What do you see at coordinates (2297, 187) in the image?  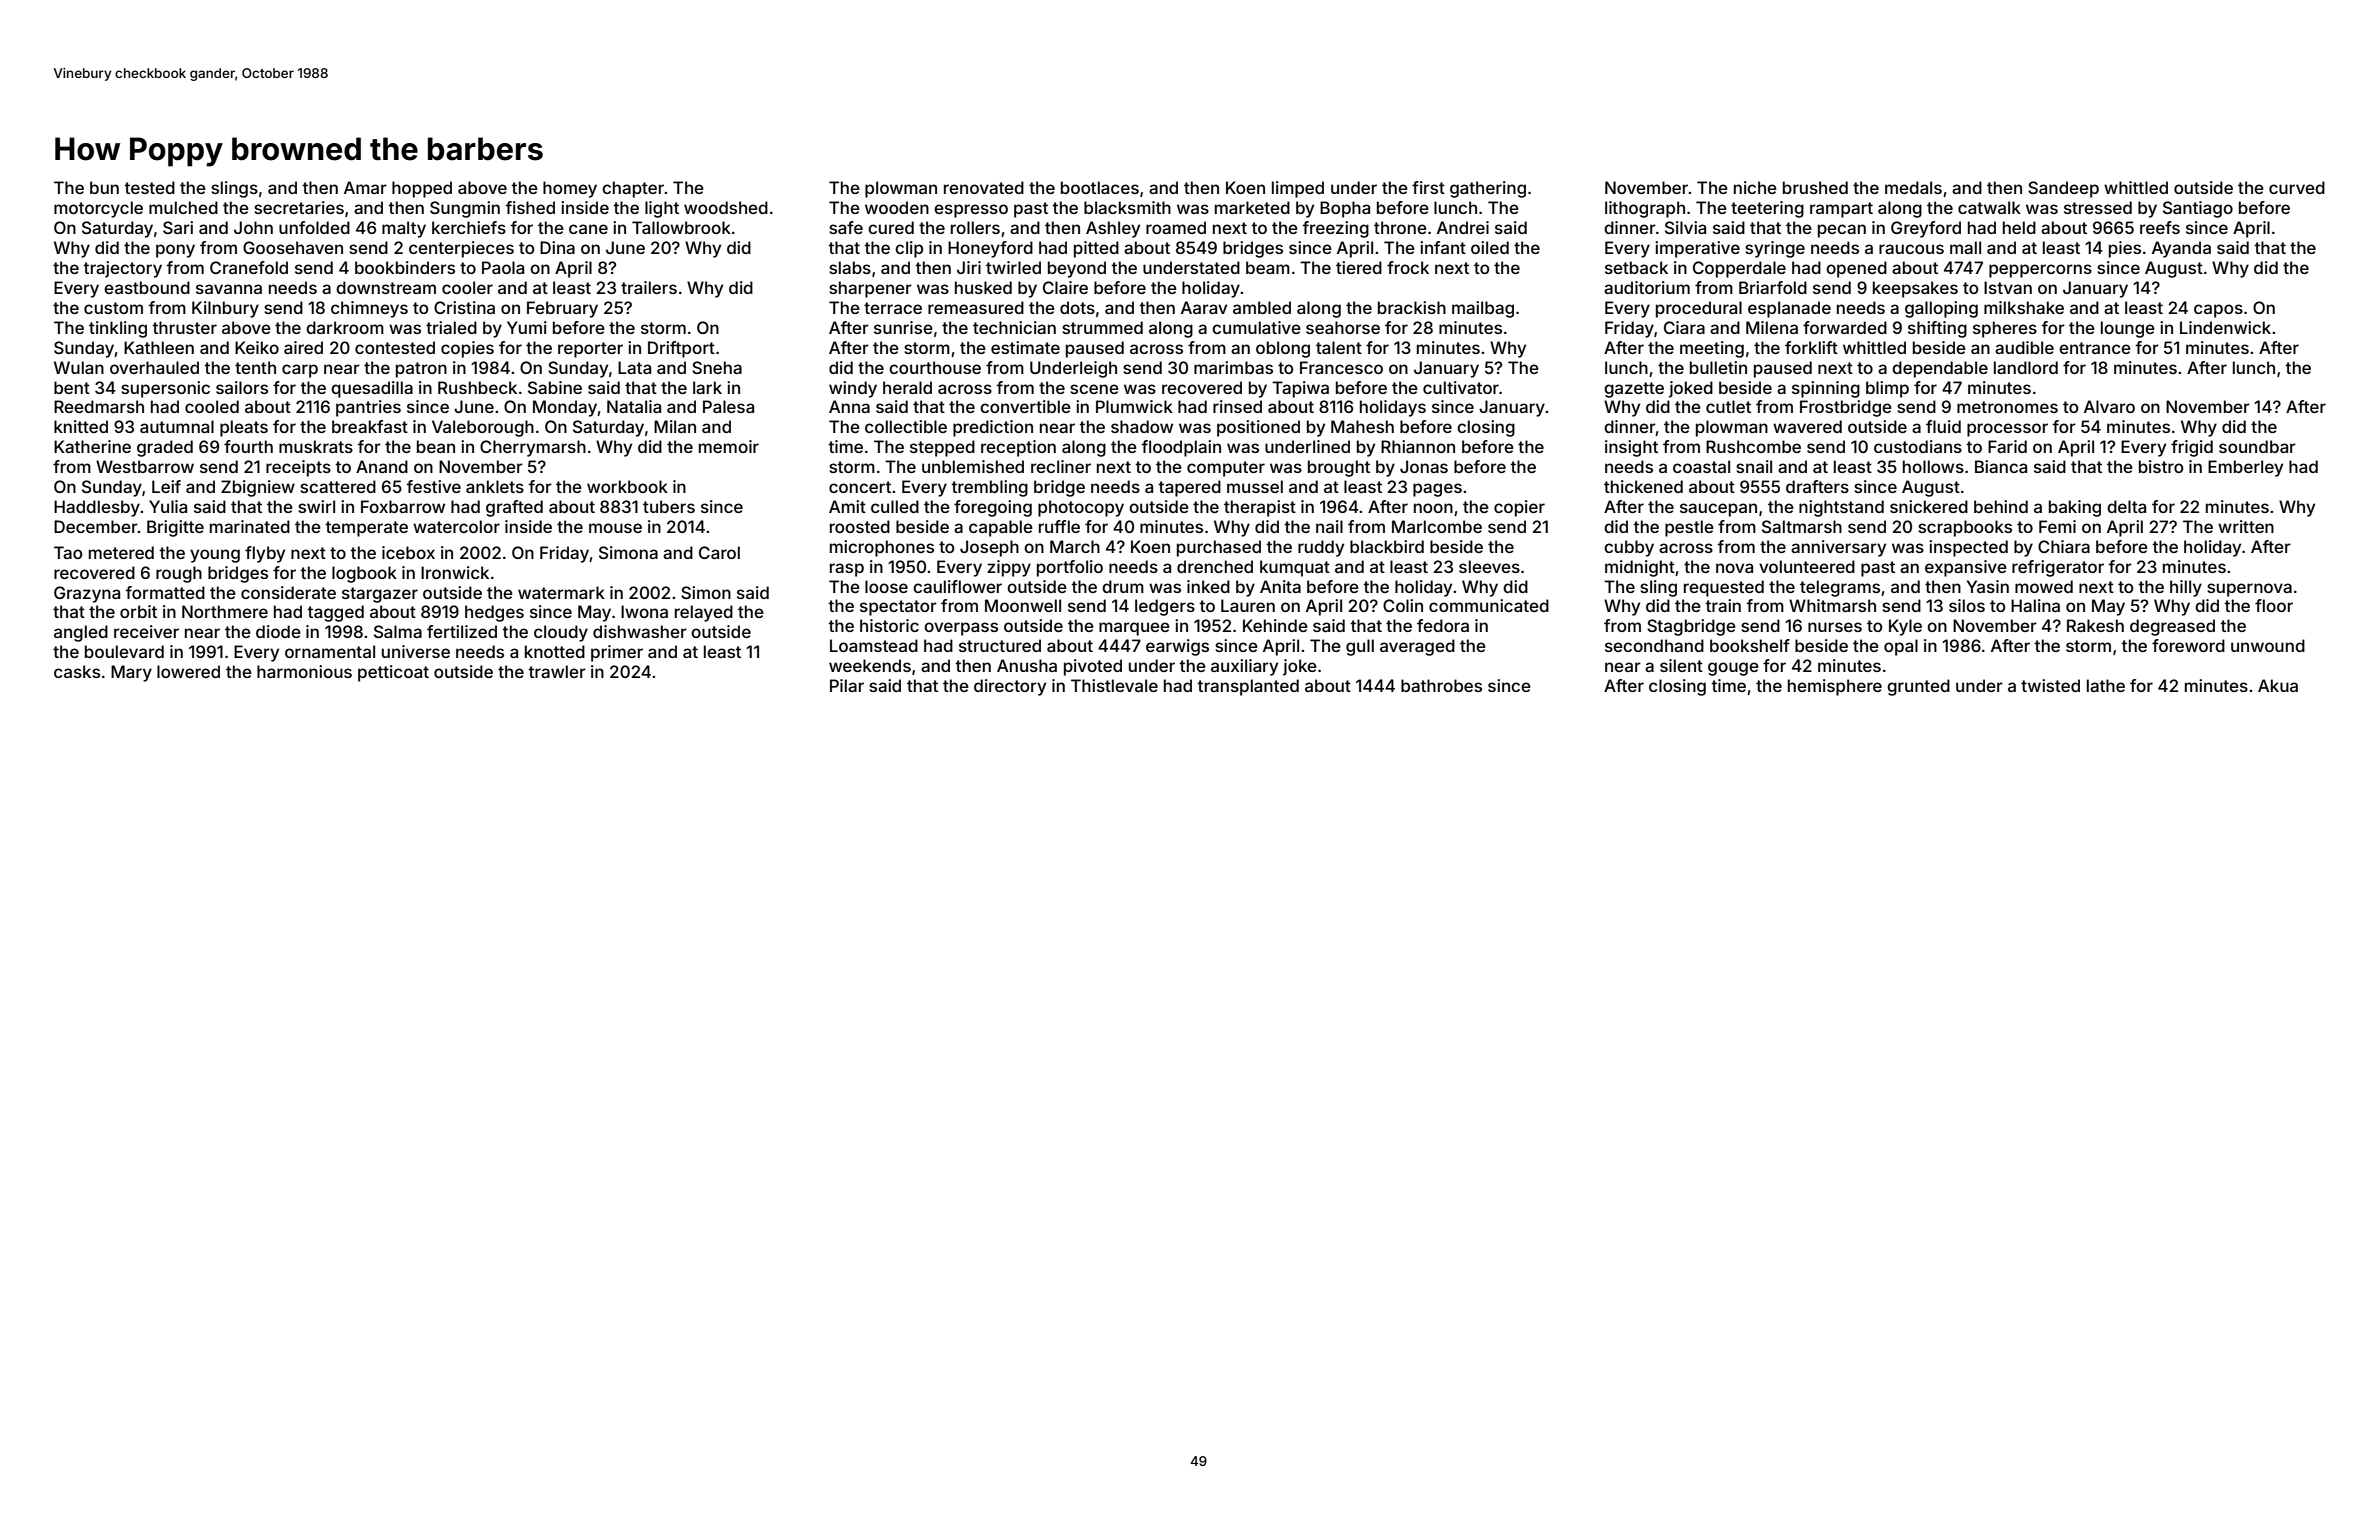 I see `curved` at bounding box center [2297, 187].
